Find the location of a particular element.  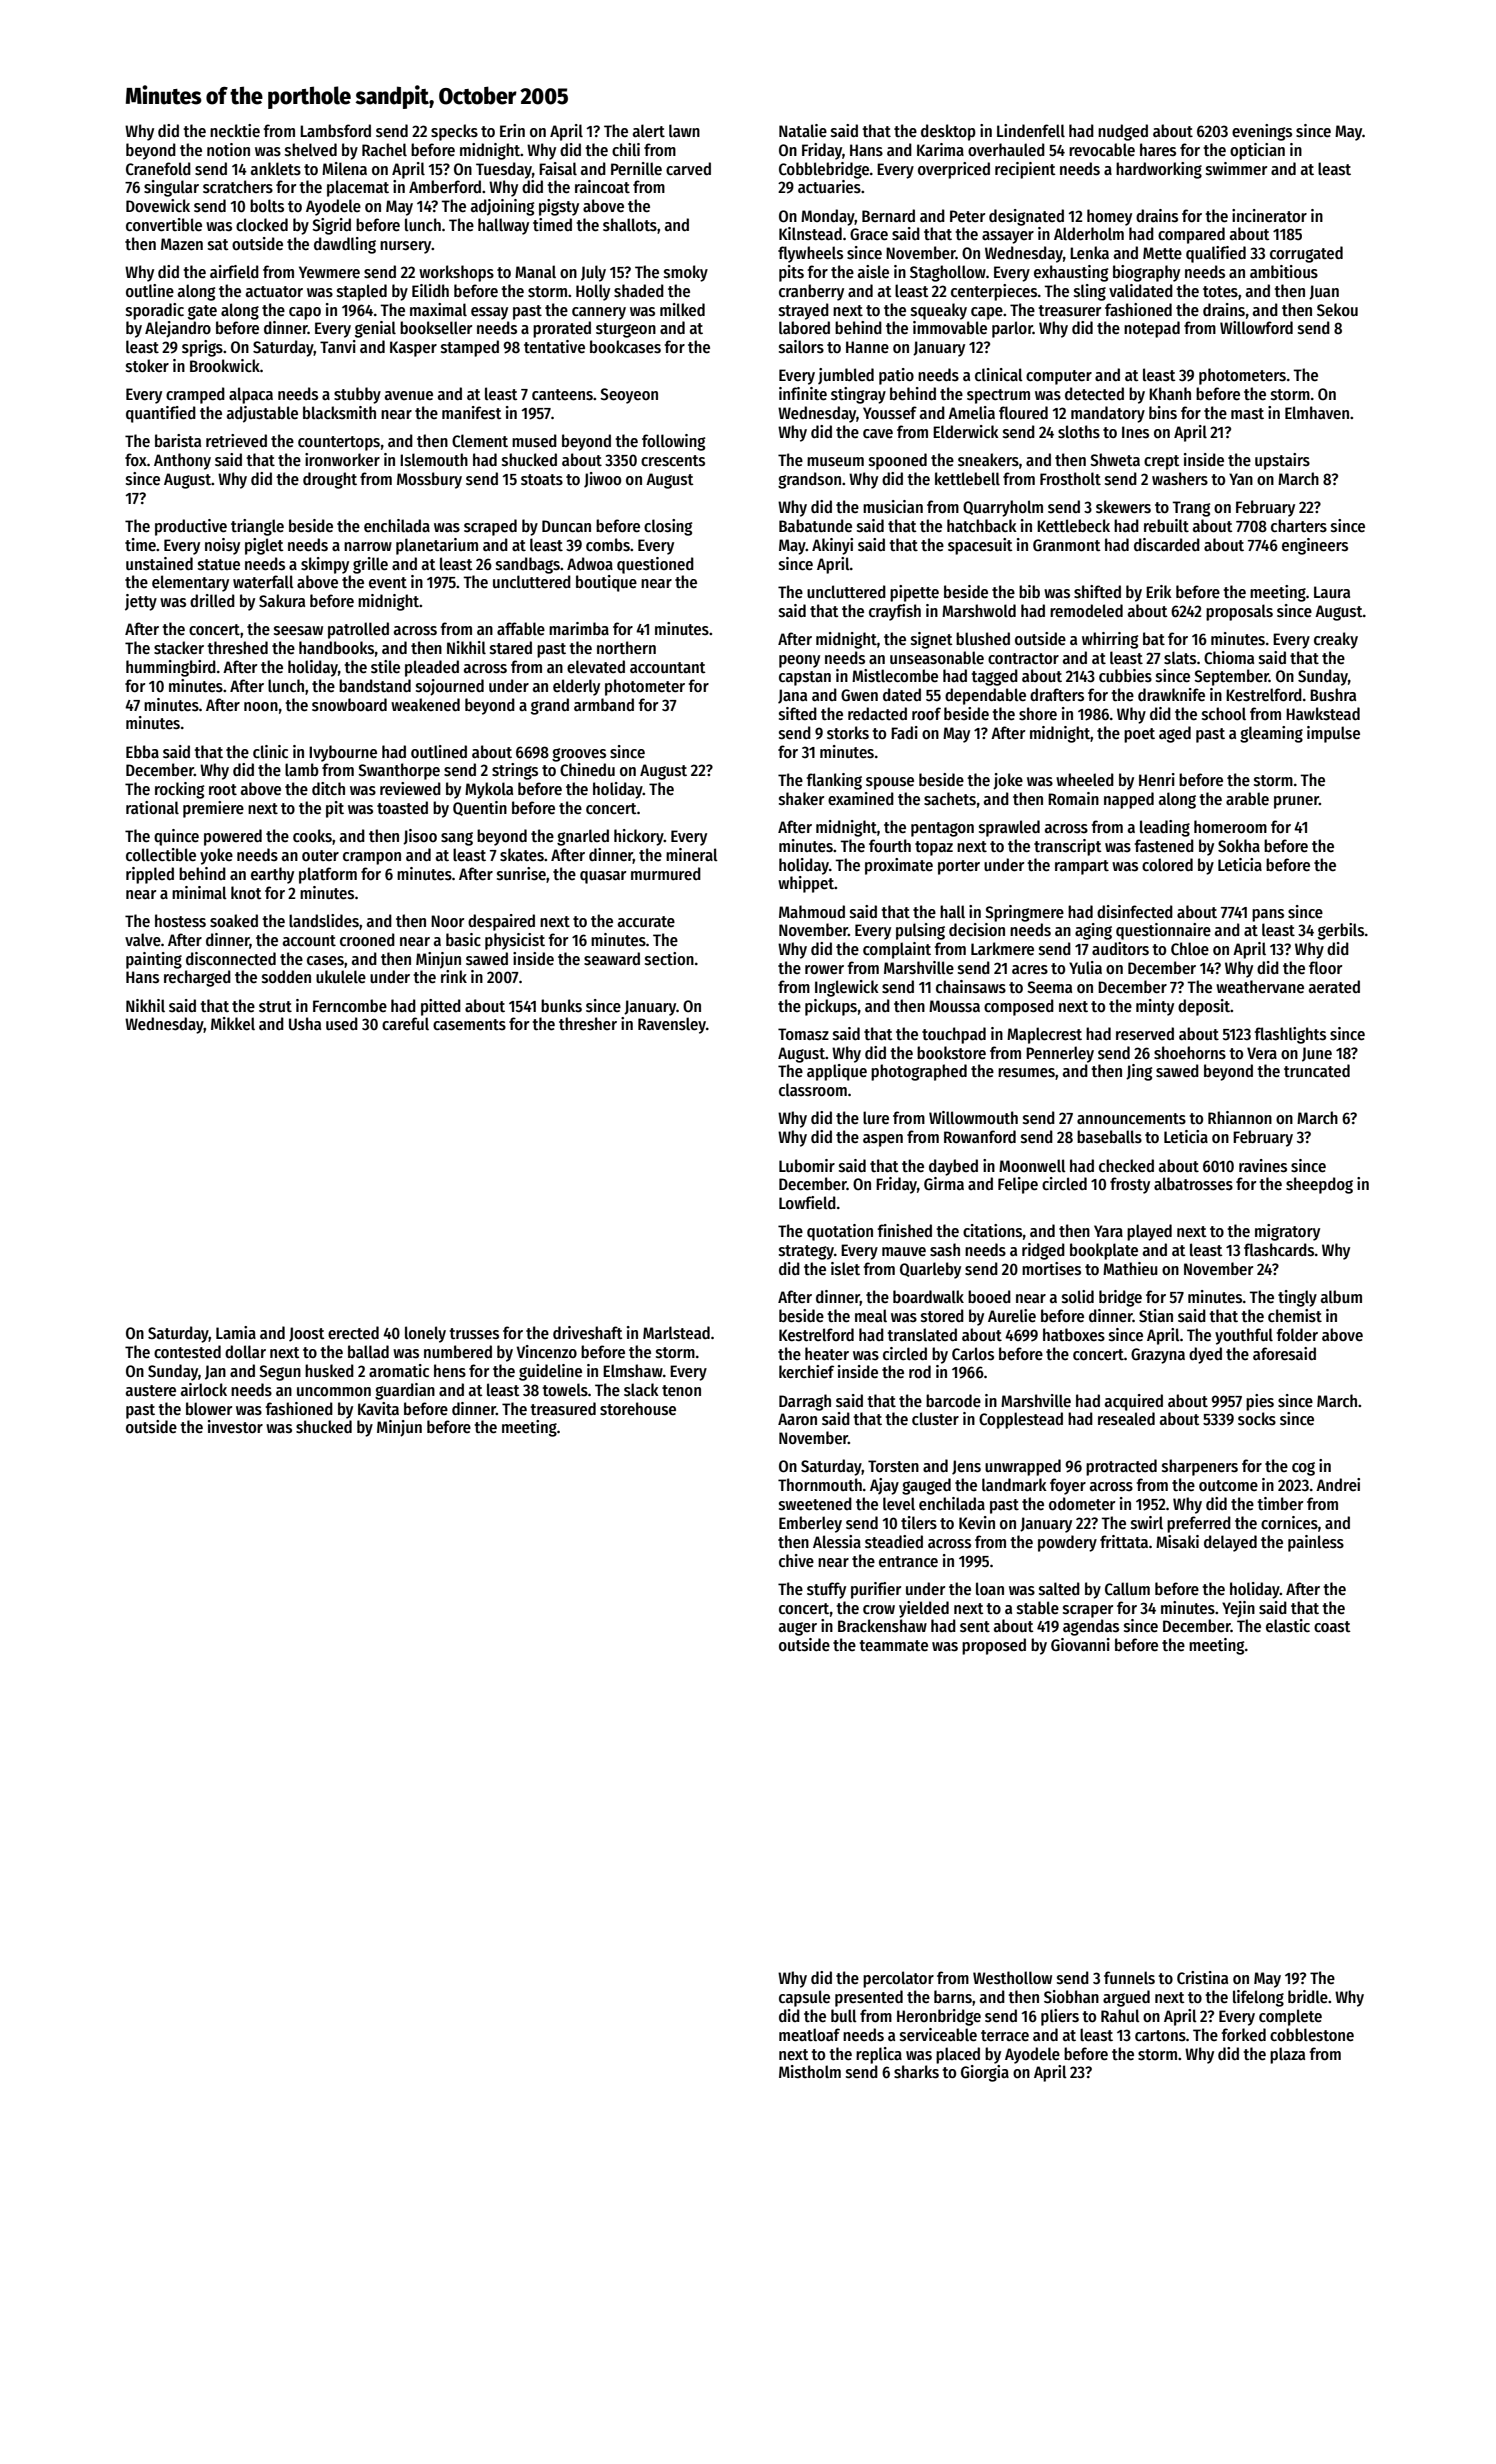

crescents is located at coordinates (673, 461).
